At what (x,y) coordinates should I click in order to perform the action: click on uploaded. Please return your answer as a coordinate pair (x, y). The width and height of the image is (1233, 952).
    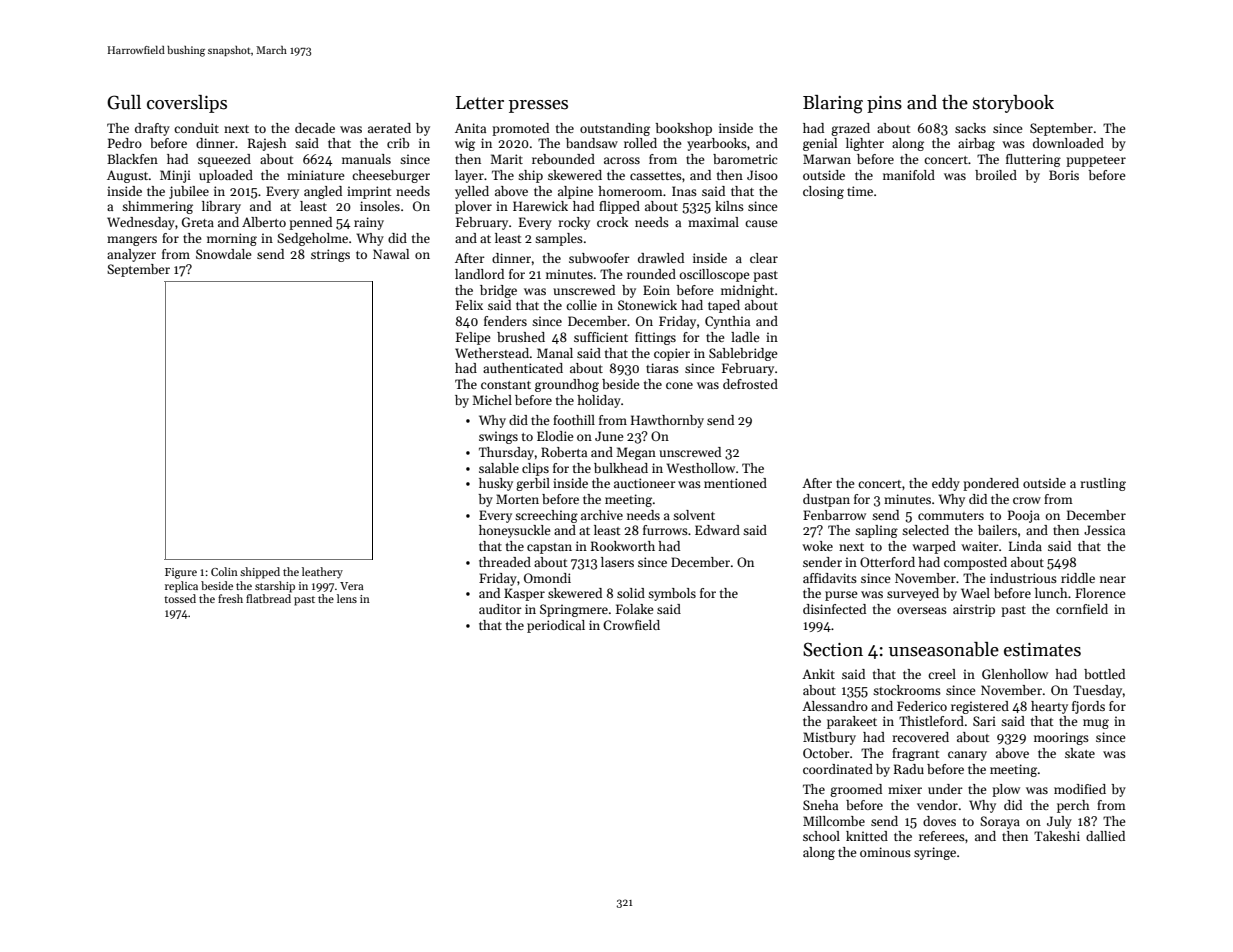
    Looking at the image, I should click on (226, 176).
